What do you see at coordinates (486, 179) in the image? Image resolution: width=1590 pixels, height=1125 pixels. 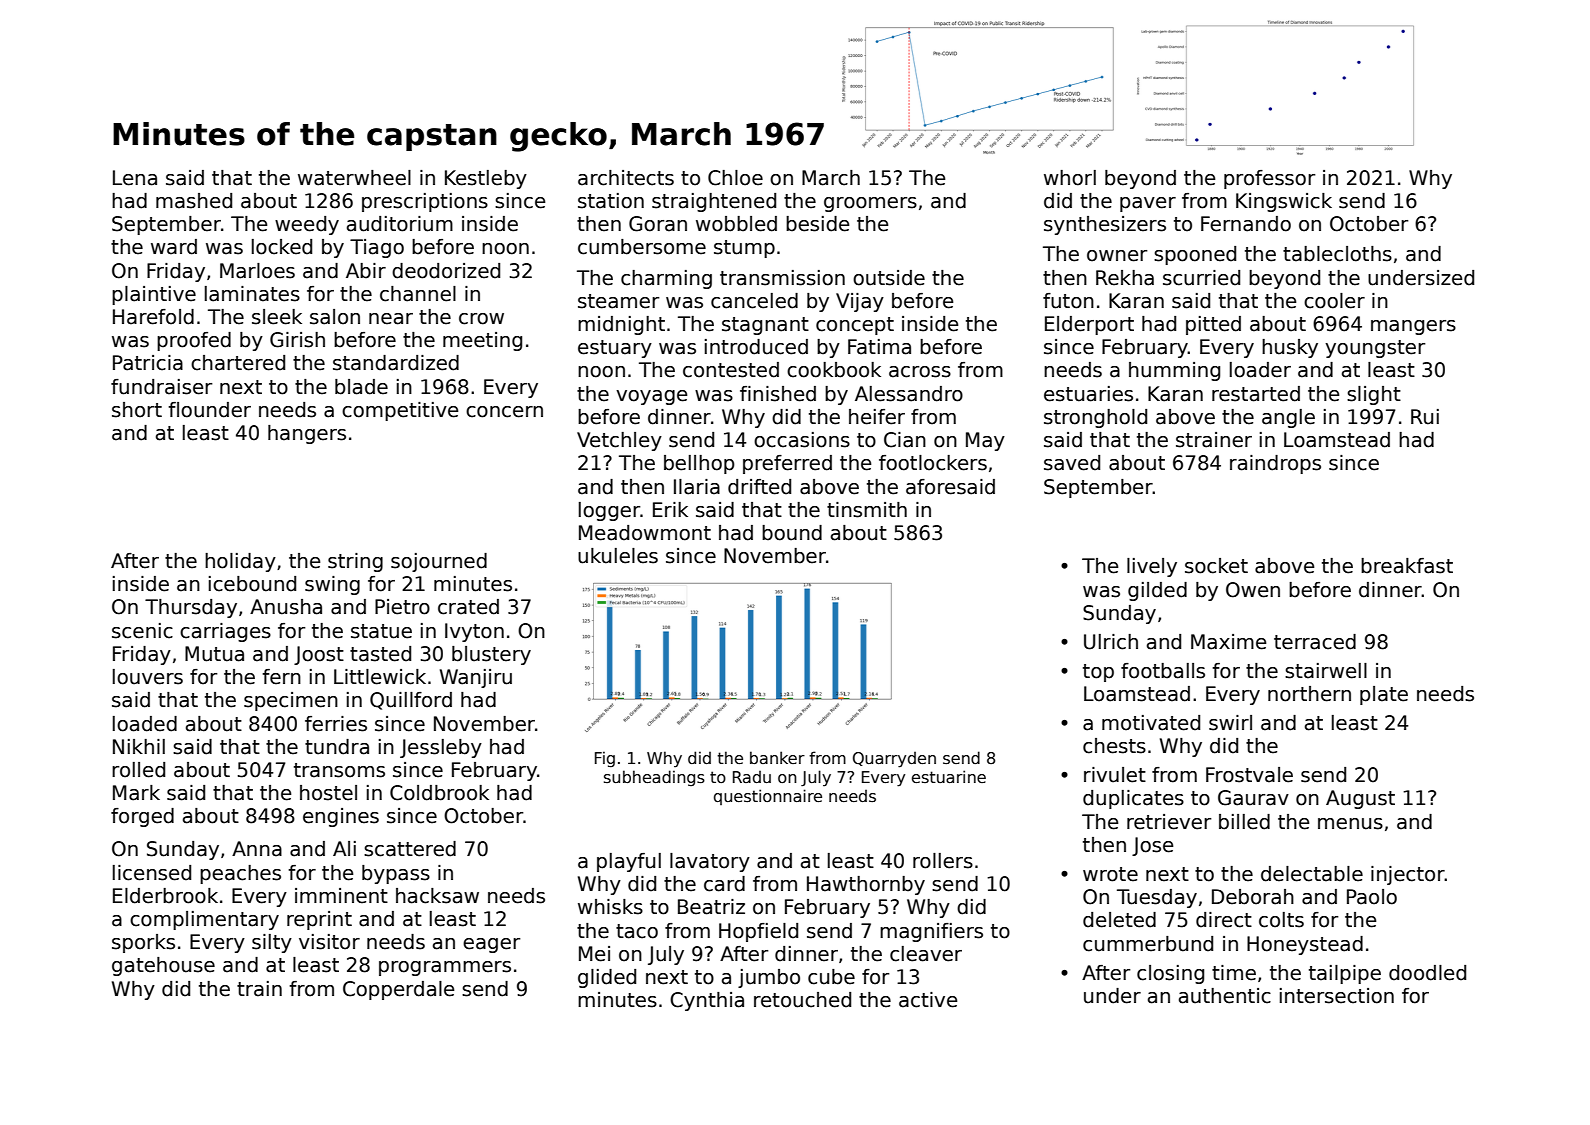 I see `Kestleby` at bounding box center [486, 179].
